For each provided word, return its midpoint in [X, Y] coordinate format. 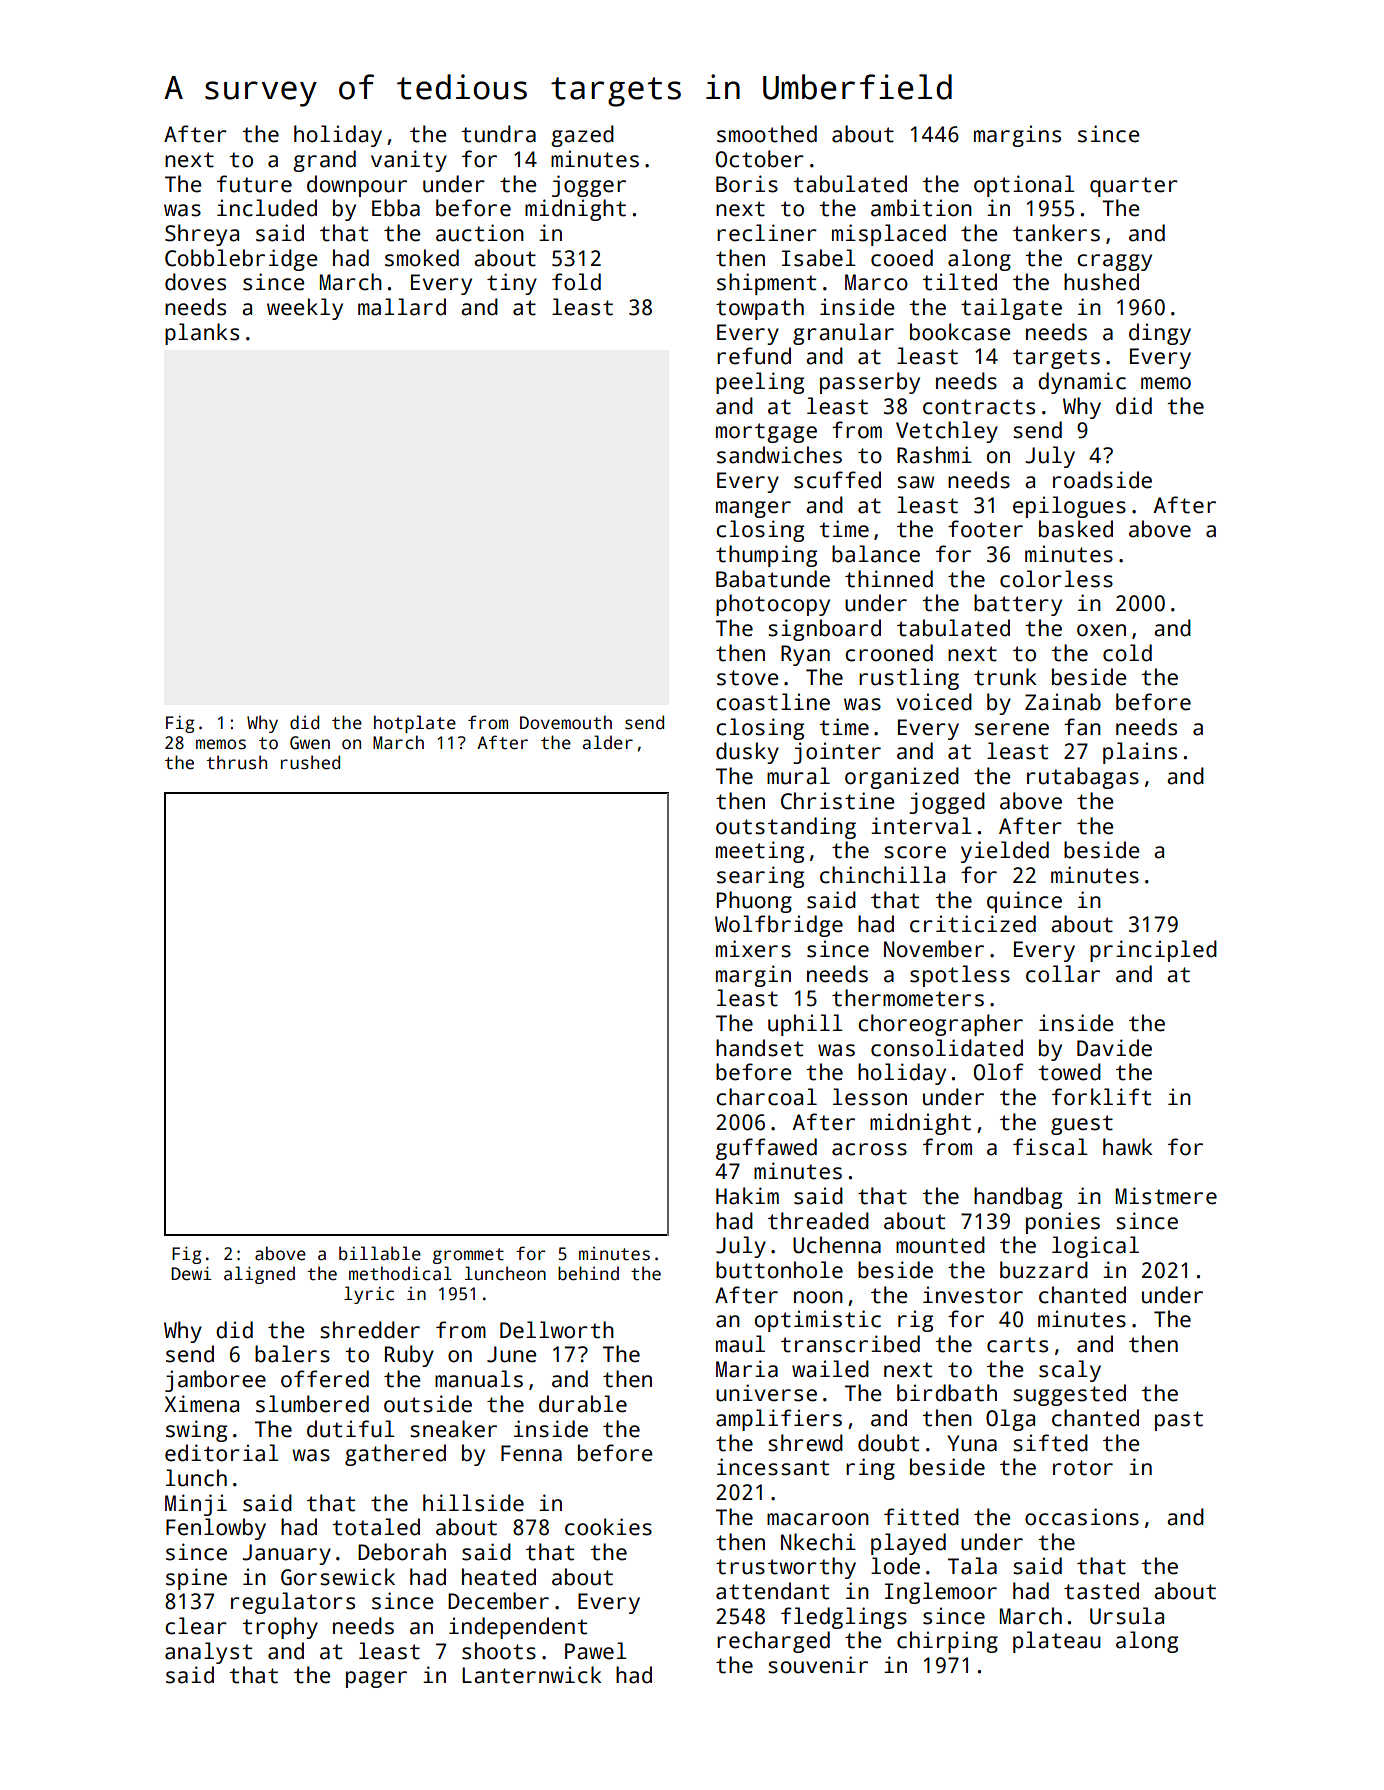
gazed [582, 136]
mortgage [766, 433]
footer [985, 529]
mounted [940, 1245]
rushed [310, 762]
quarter [1134, 187]
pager [376, 1679]
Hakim [747, 1196]
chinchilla [882, 875]
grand [324, 161]
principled [1153, 951]
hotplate [415, 724]
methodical [400, 1273]
